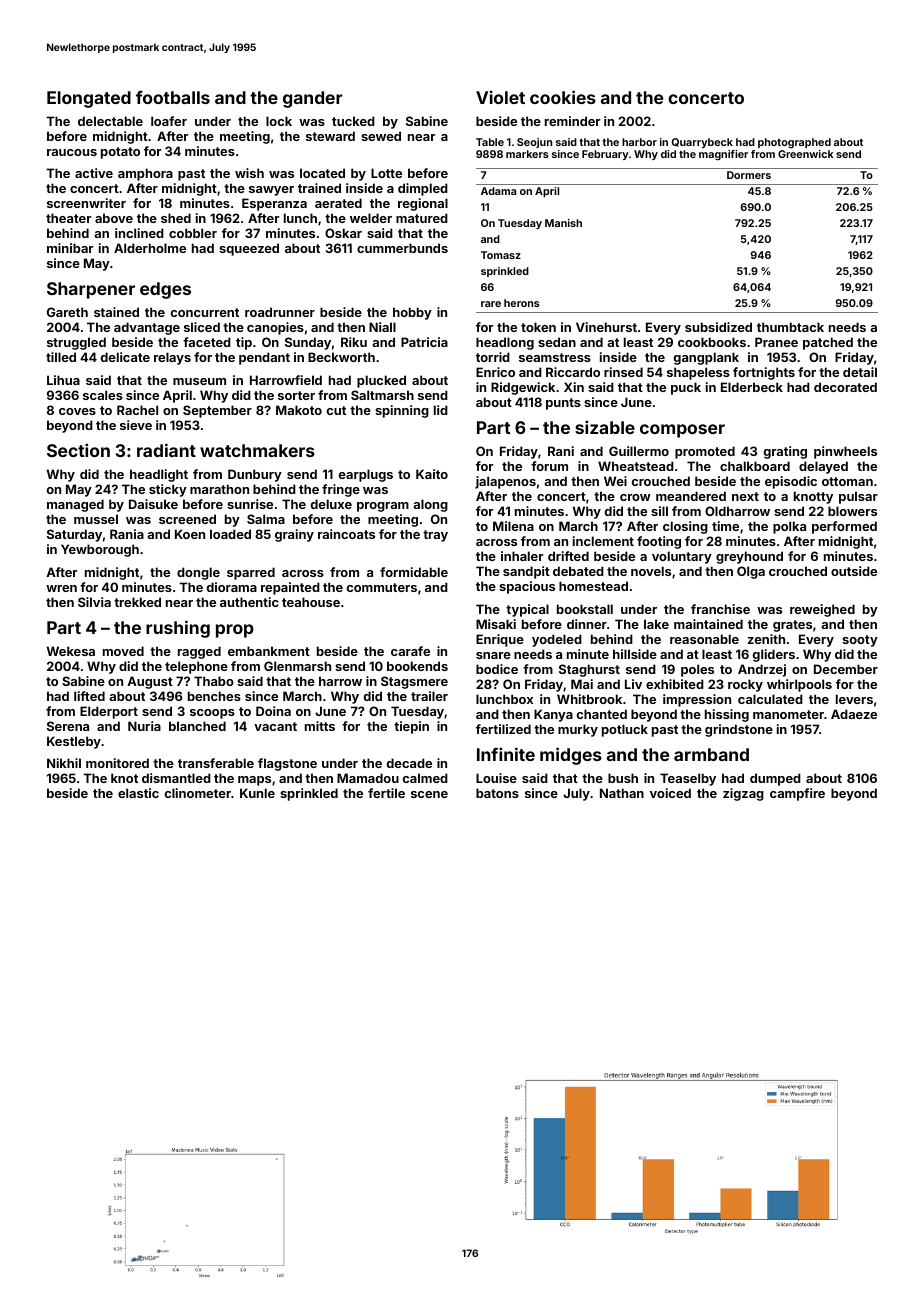 The image size is (924, 1308). I want to click on Wekesa, so click(71, 651).
